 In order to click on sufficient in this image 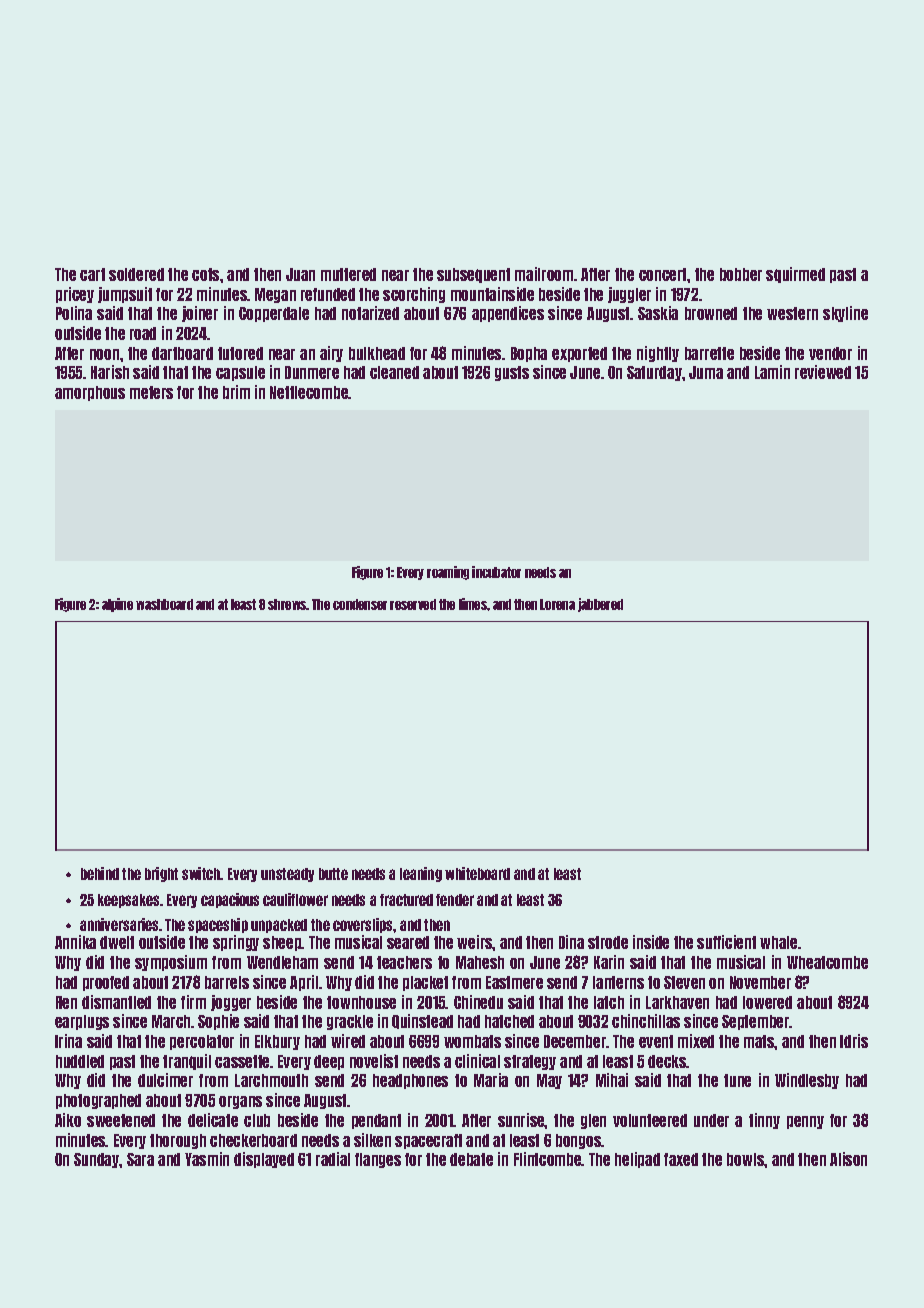, I will do `click(726, 942)`.
